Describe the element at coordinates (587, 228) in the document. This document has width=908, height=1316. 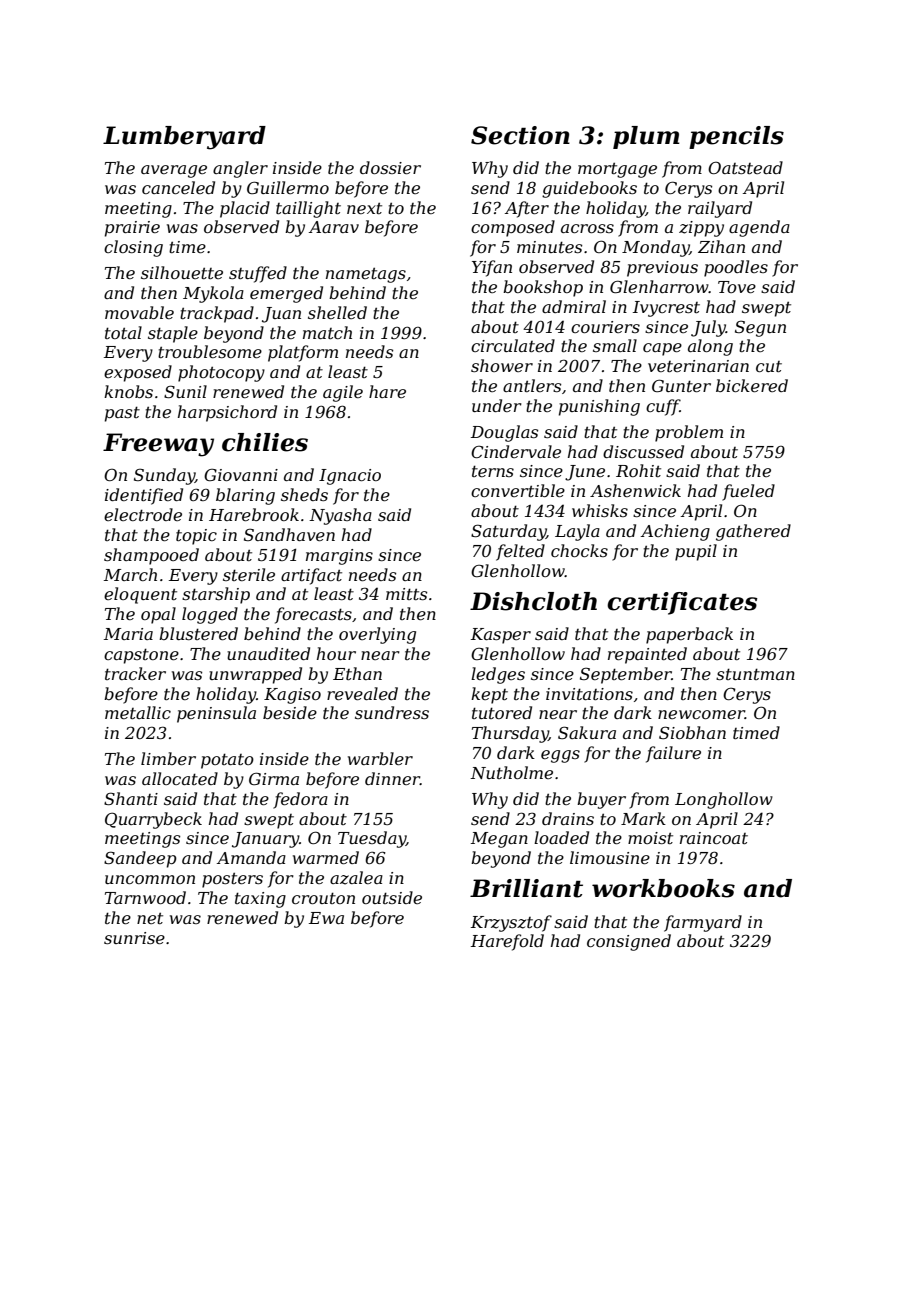
I see `across` at that location.
